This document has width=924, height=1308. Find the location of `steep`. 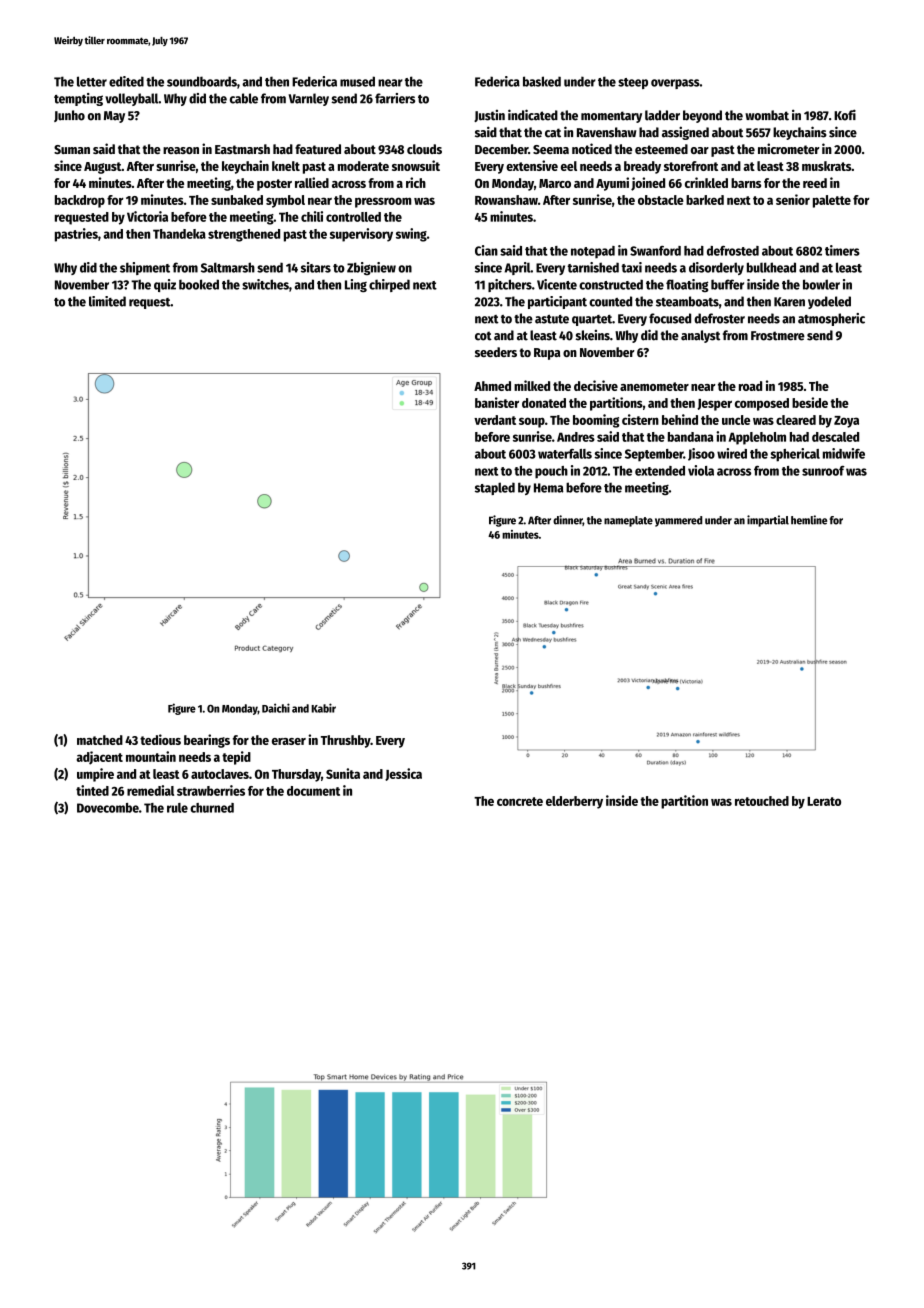

steep is located at coordinates (633, 83).
